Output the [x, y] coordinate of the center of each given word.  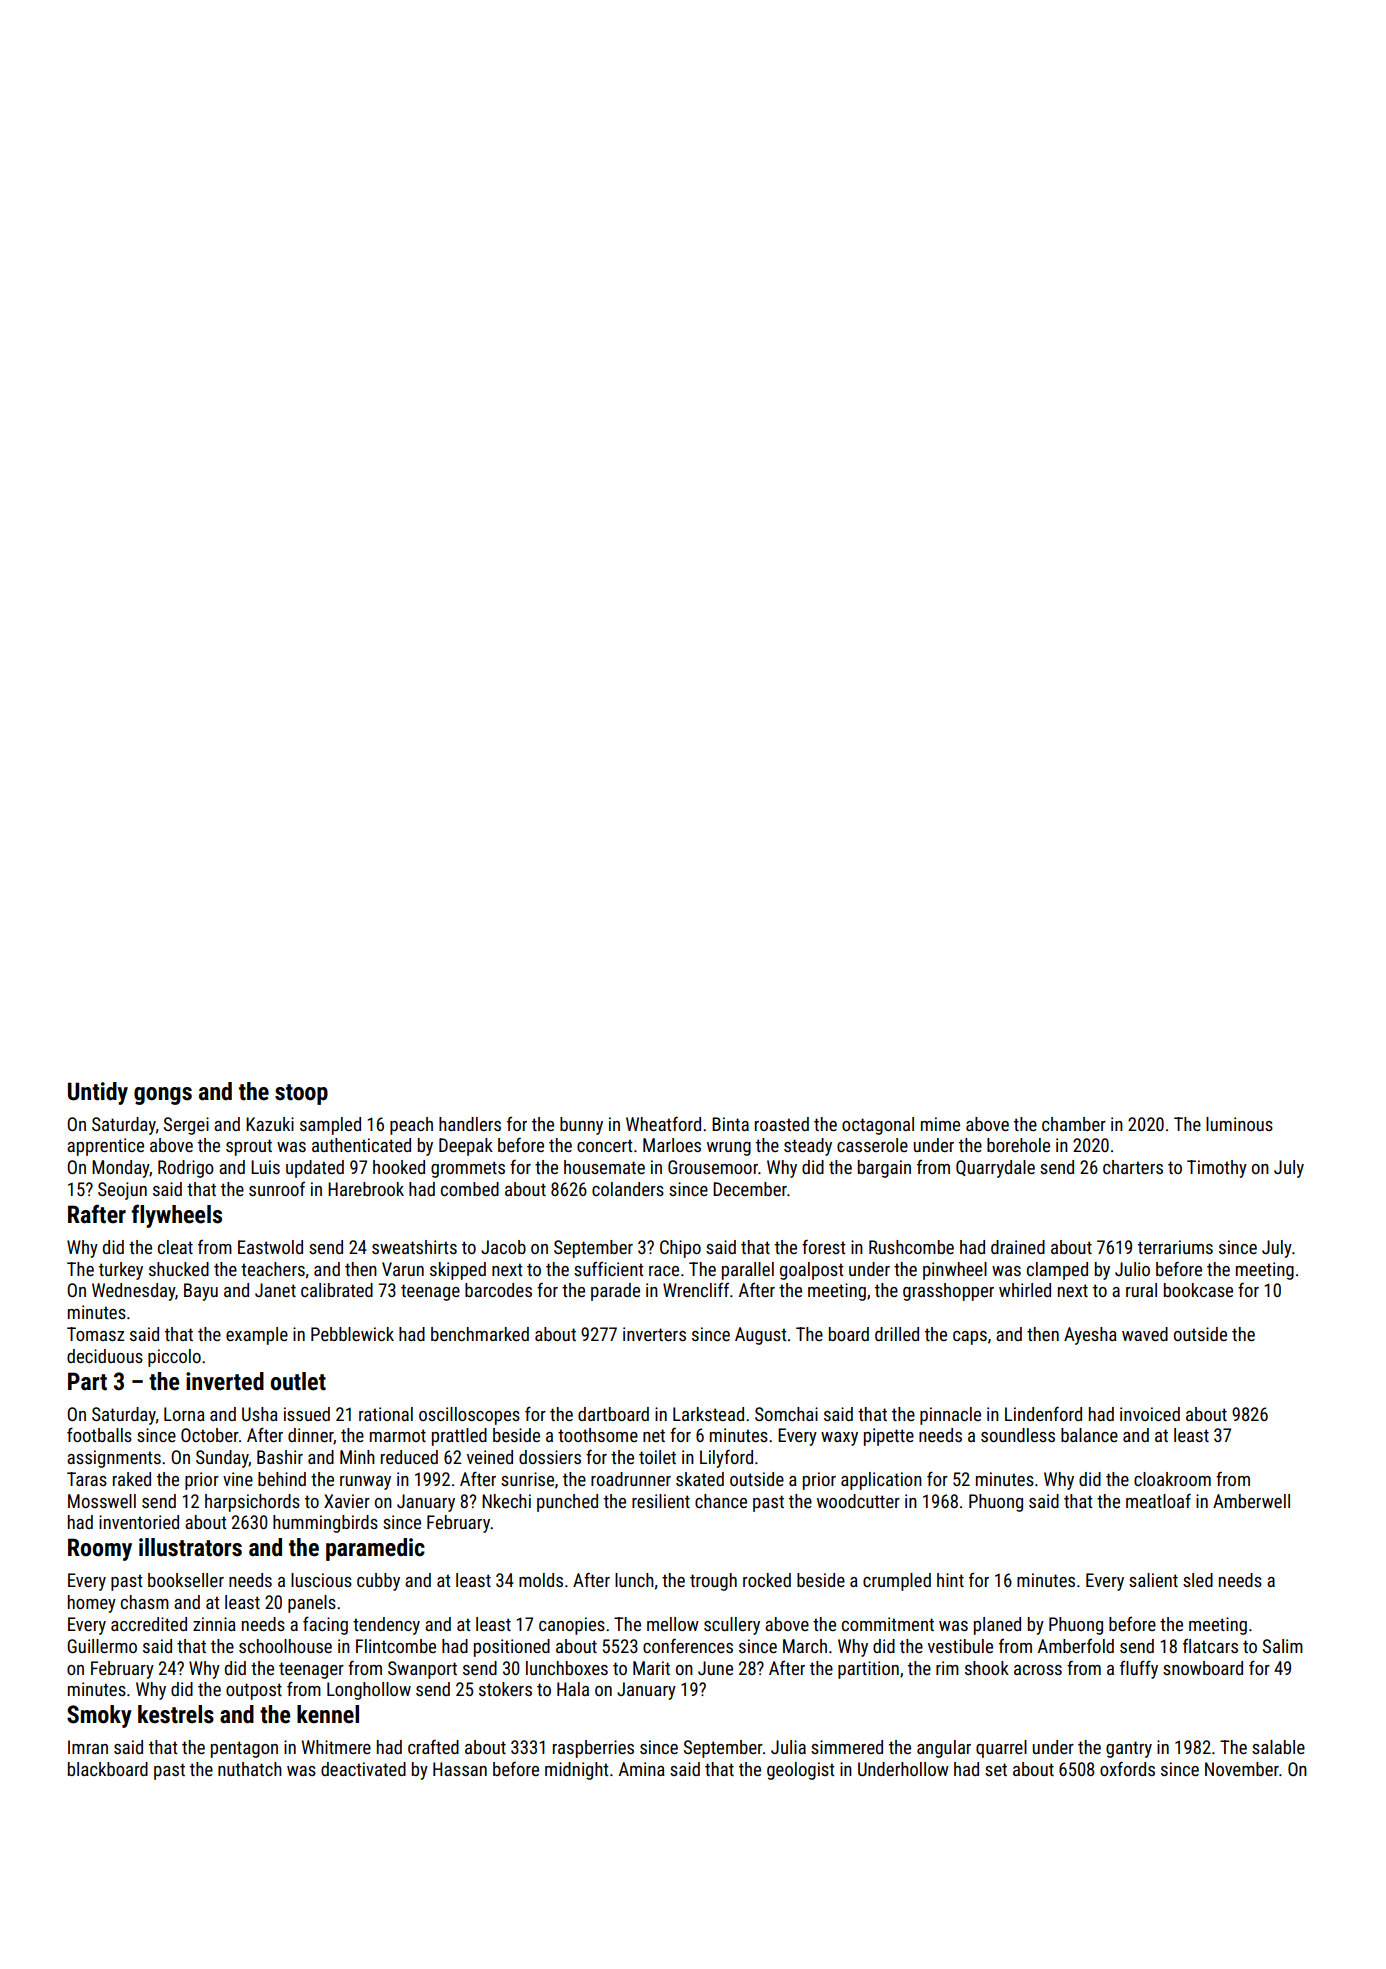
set [996, 1769]
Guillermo [102, 1646]
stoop [301, 1094]
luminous [1239, 1124]
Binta [730, 1124]
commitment [888, 1624]
